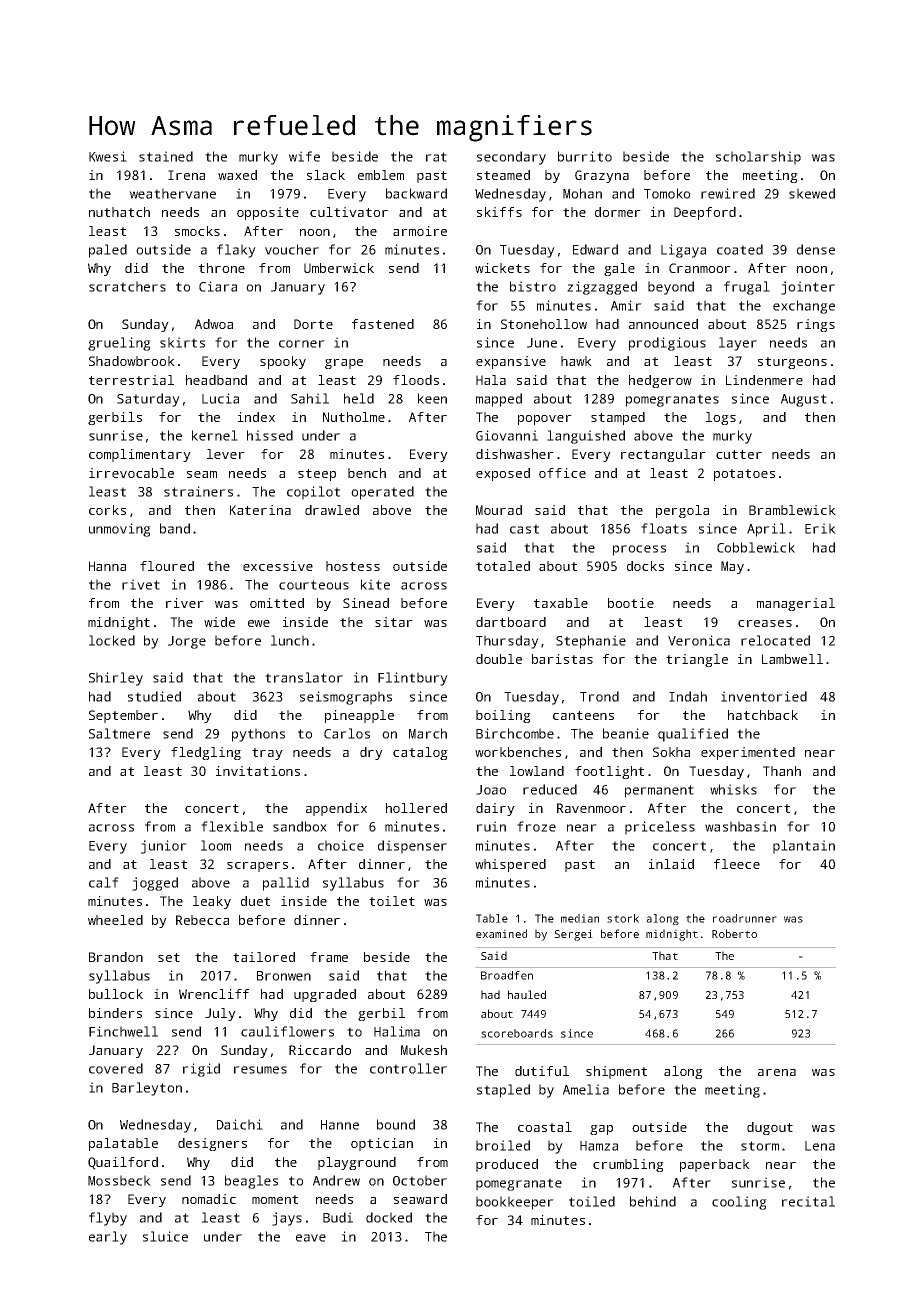 This document has height=1308, width=924. What do you see at coordinates (745, 918) in the document?
I see `roadrunner` at bounding box center [745, 918].
